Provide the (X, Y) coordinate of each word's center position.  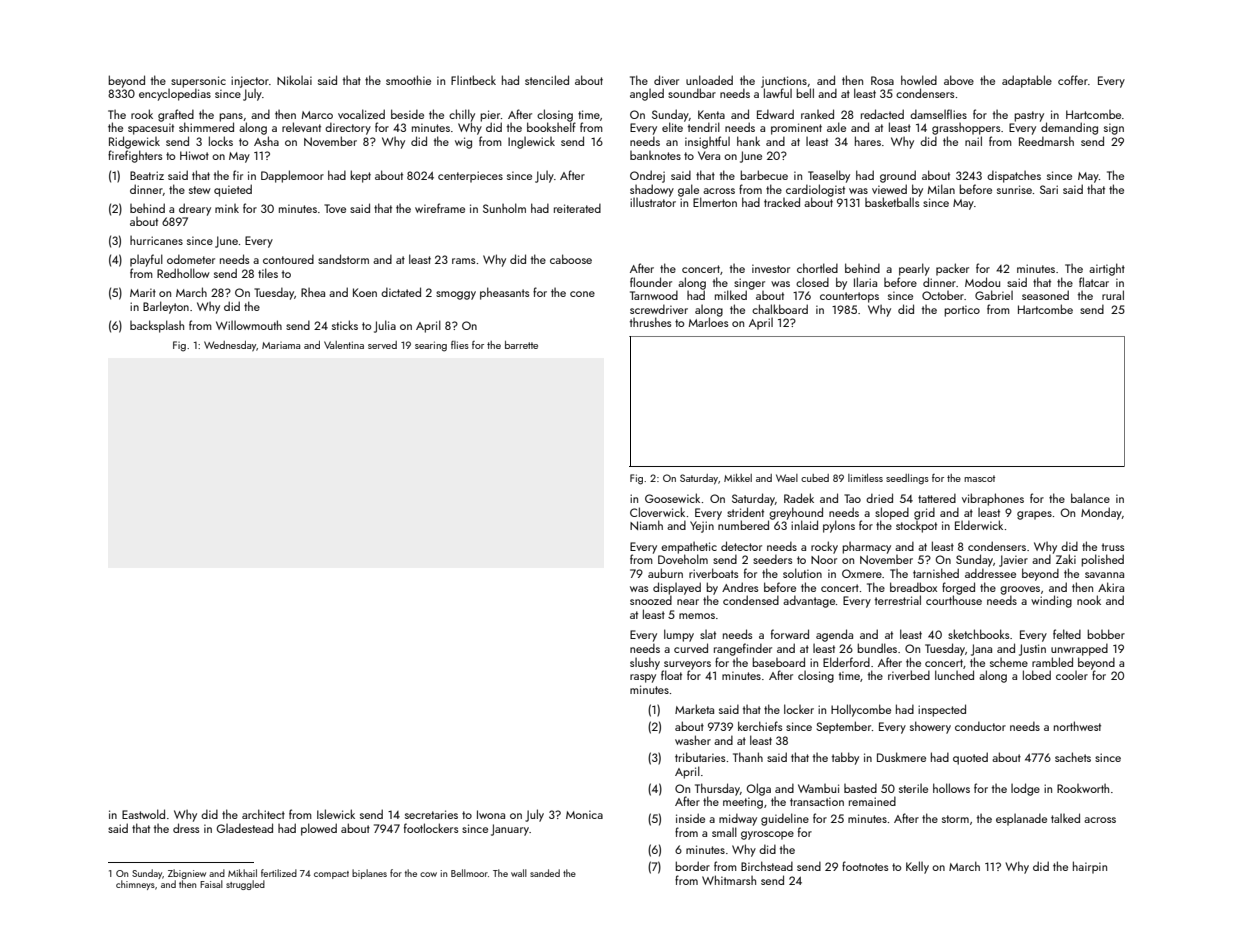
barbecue (764, 175)
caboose (571, 259)
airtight (1107, 269)
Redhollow (183, 273)
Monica (584, 814)
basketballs (892, 202)
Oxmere (862, 573)
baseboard (778, 662)
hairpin (1090, 867)
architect (263, 814)
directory (348, 128)
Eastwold (143, 814)
